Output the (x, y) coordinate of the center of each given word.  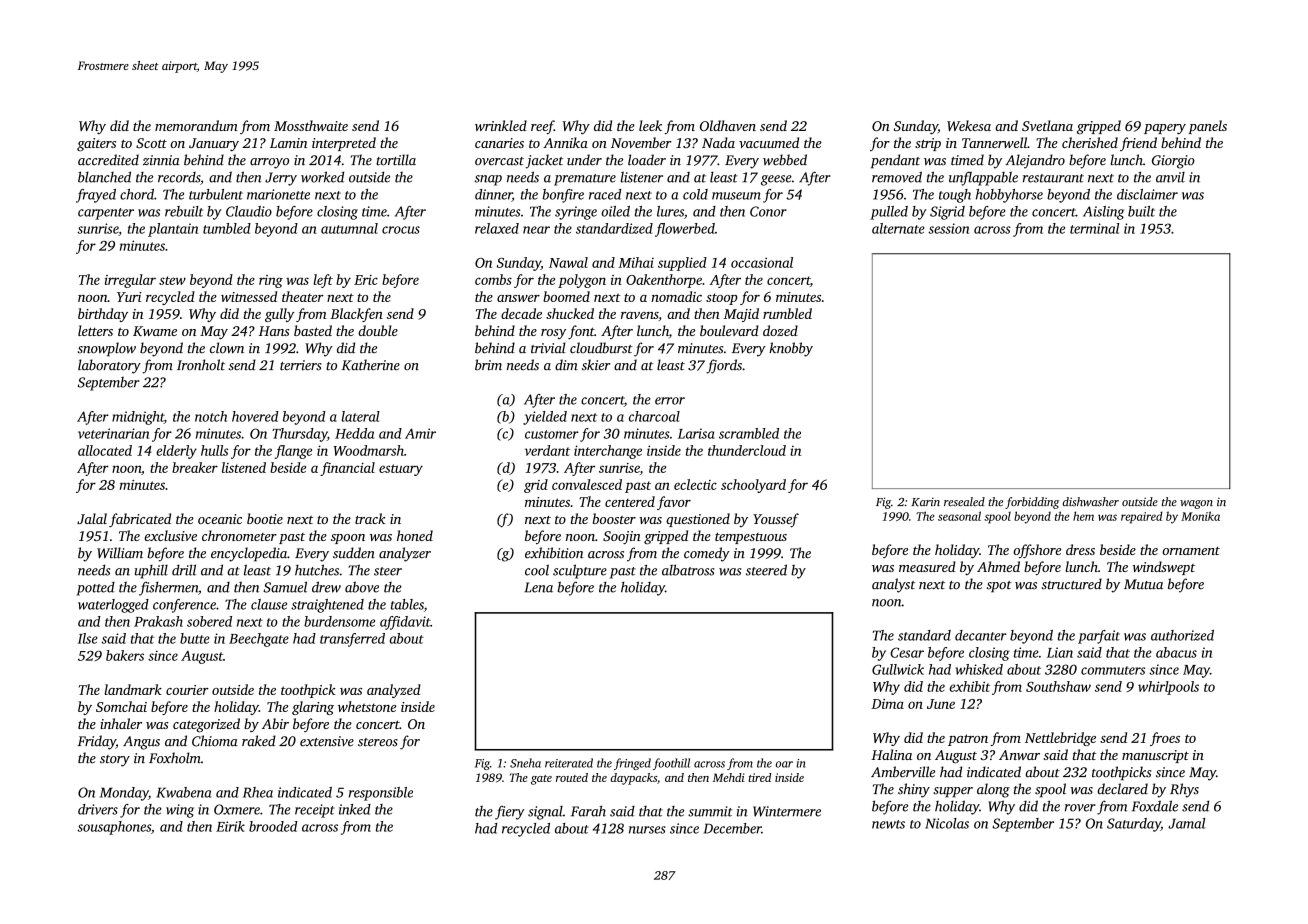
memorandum (196, 125)
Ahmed (998, 566)
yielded (545, 418)
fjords (724, 366)
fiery (510, 813)
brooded (273, 826)
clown (227, 348)
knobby (791, 349)
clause (269, 604)
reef (542, 127)
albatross (688, 570)
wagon (1196, 504)
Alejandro (1035, 161)
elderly (176, 452)
